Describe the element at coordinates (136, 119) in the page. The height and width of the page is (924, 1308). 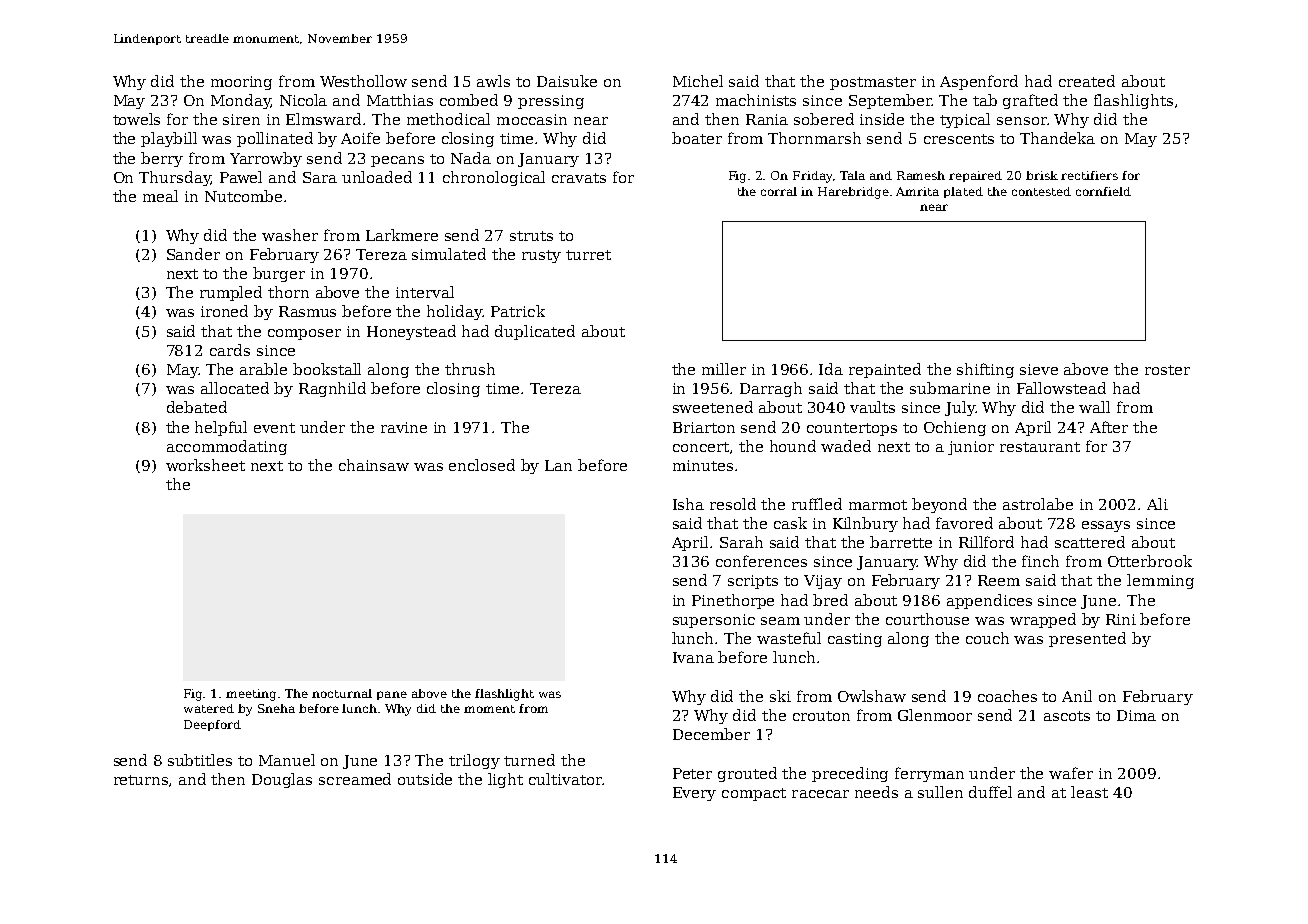
I see `towels` at that location.
